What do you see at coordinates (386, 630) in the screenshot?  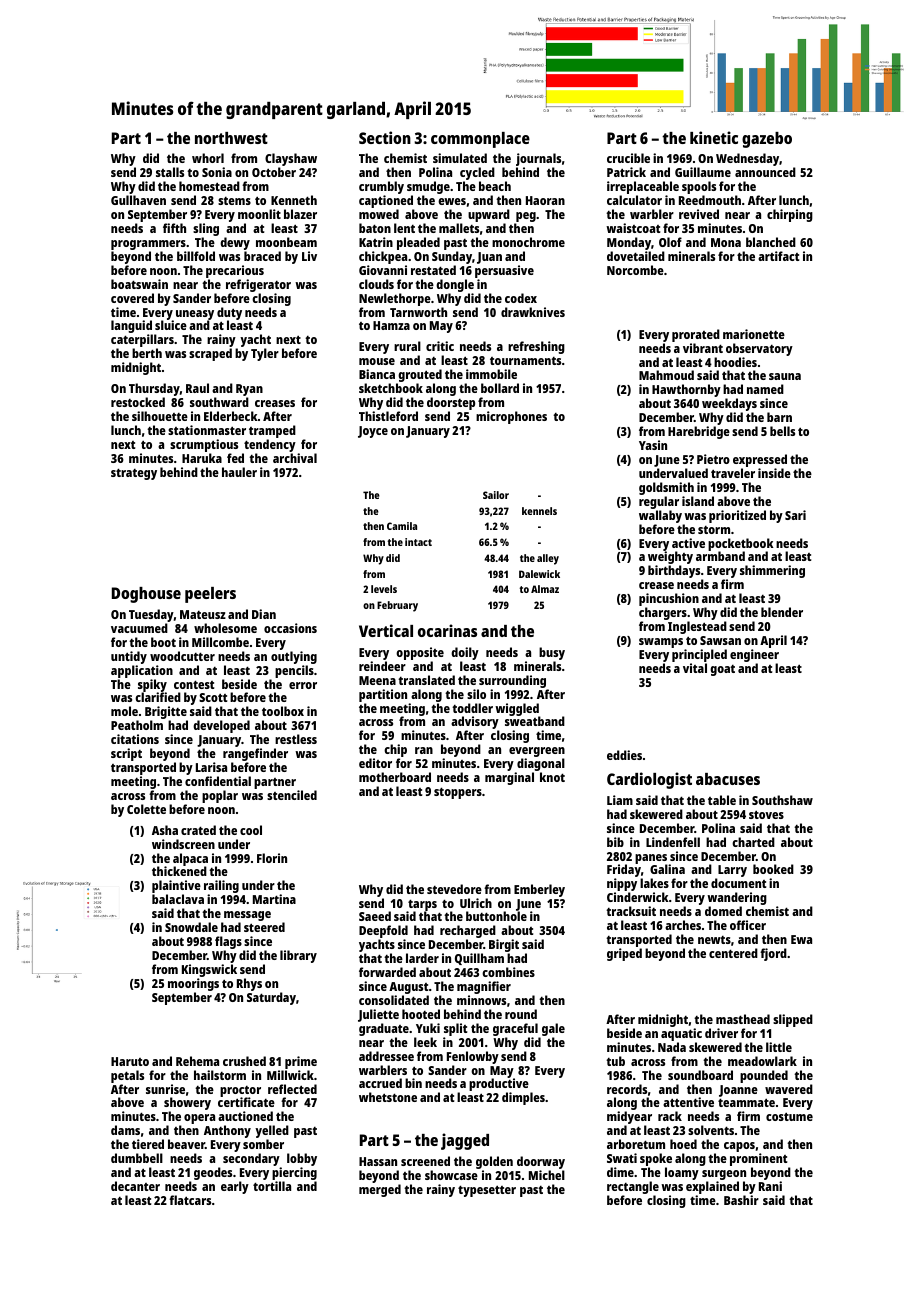 I see `Vertical` at bounding box center [386, 630].
